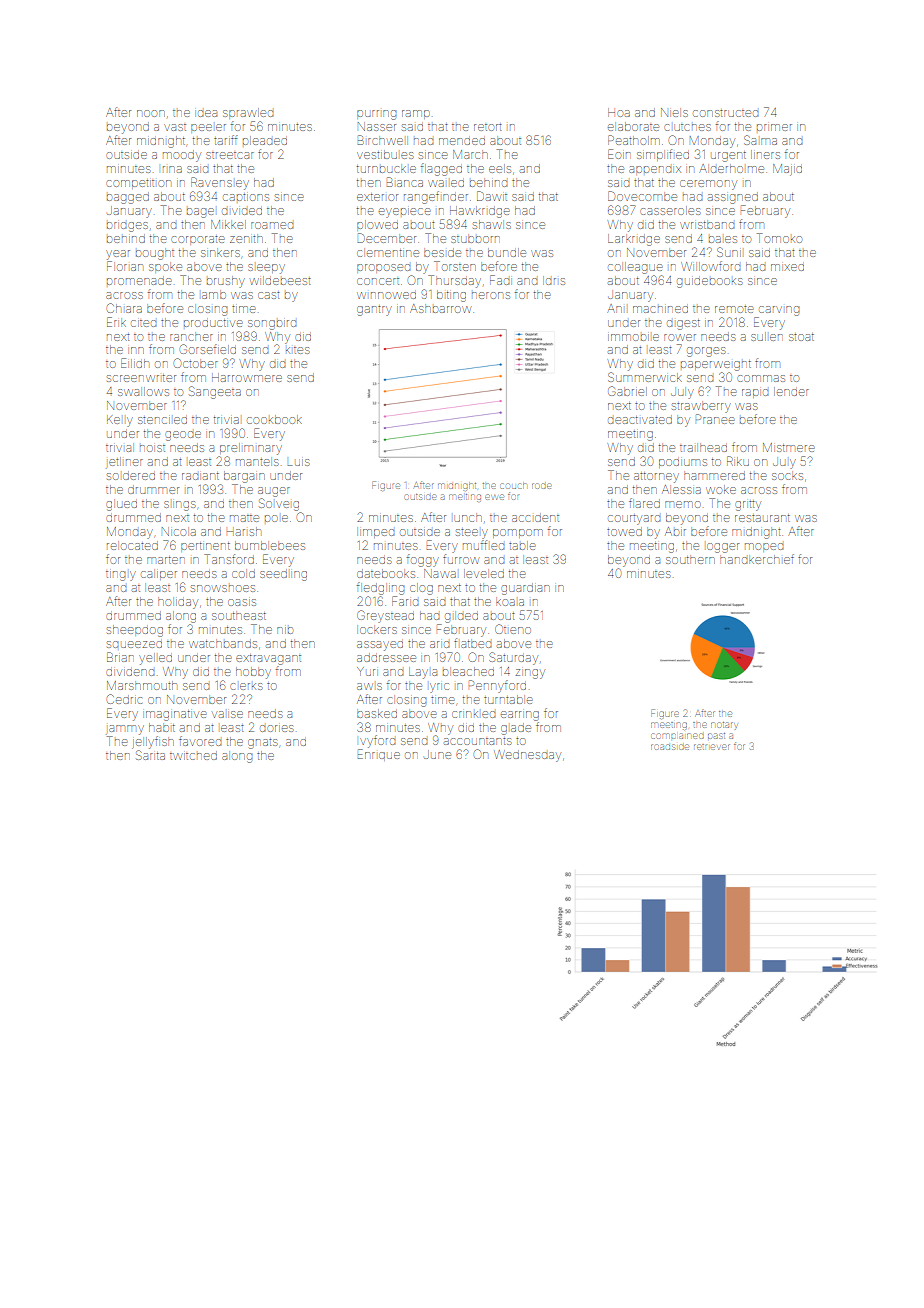  Describe the element at coordinates (714, 475) in the image. I see `hammered` at that location.
